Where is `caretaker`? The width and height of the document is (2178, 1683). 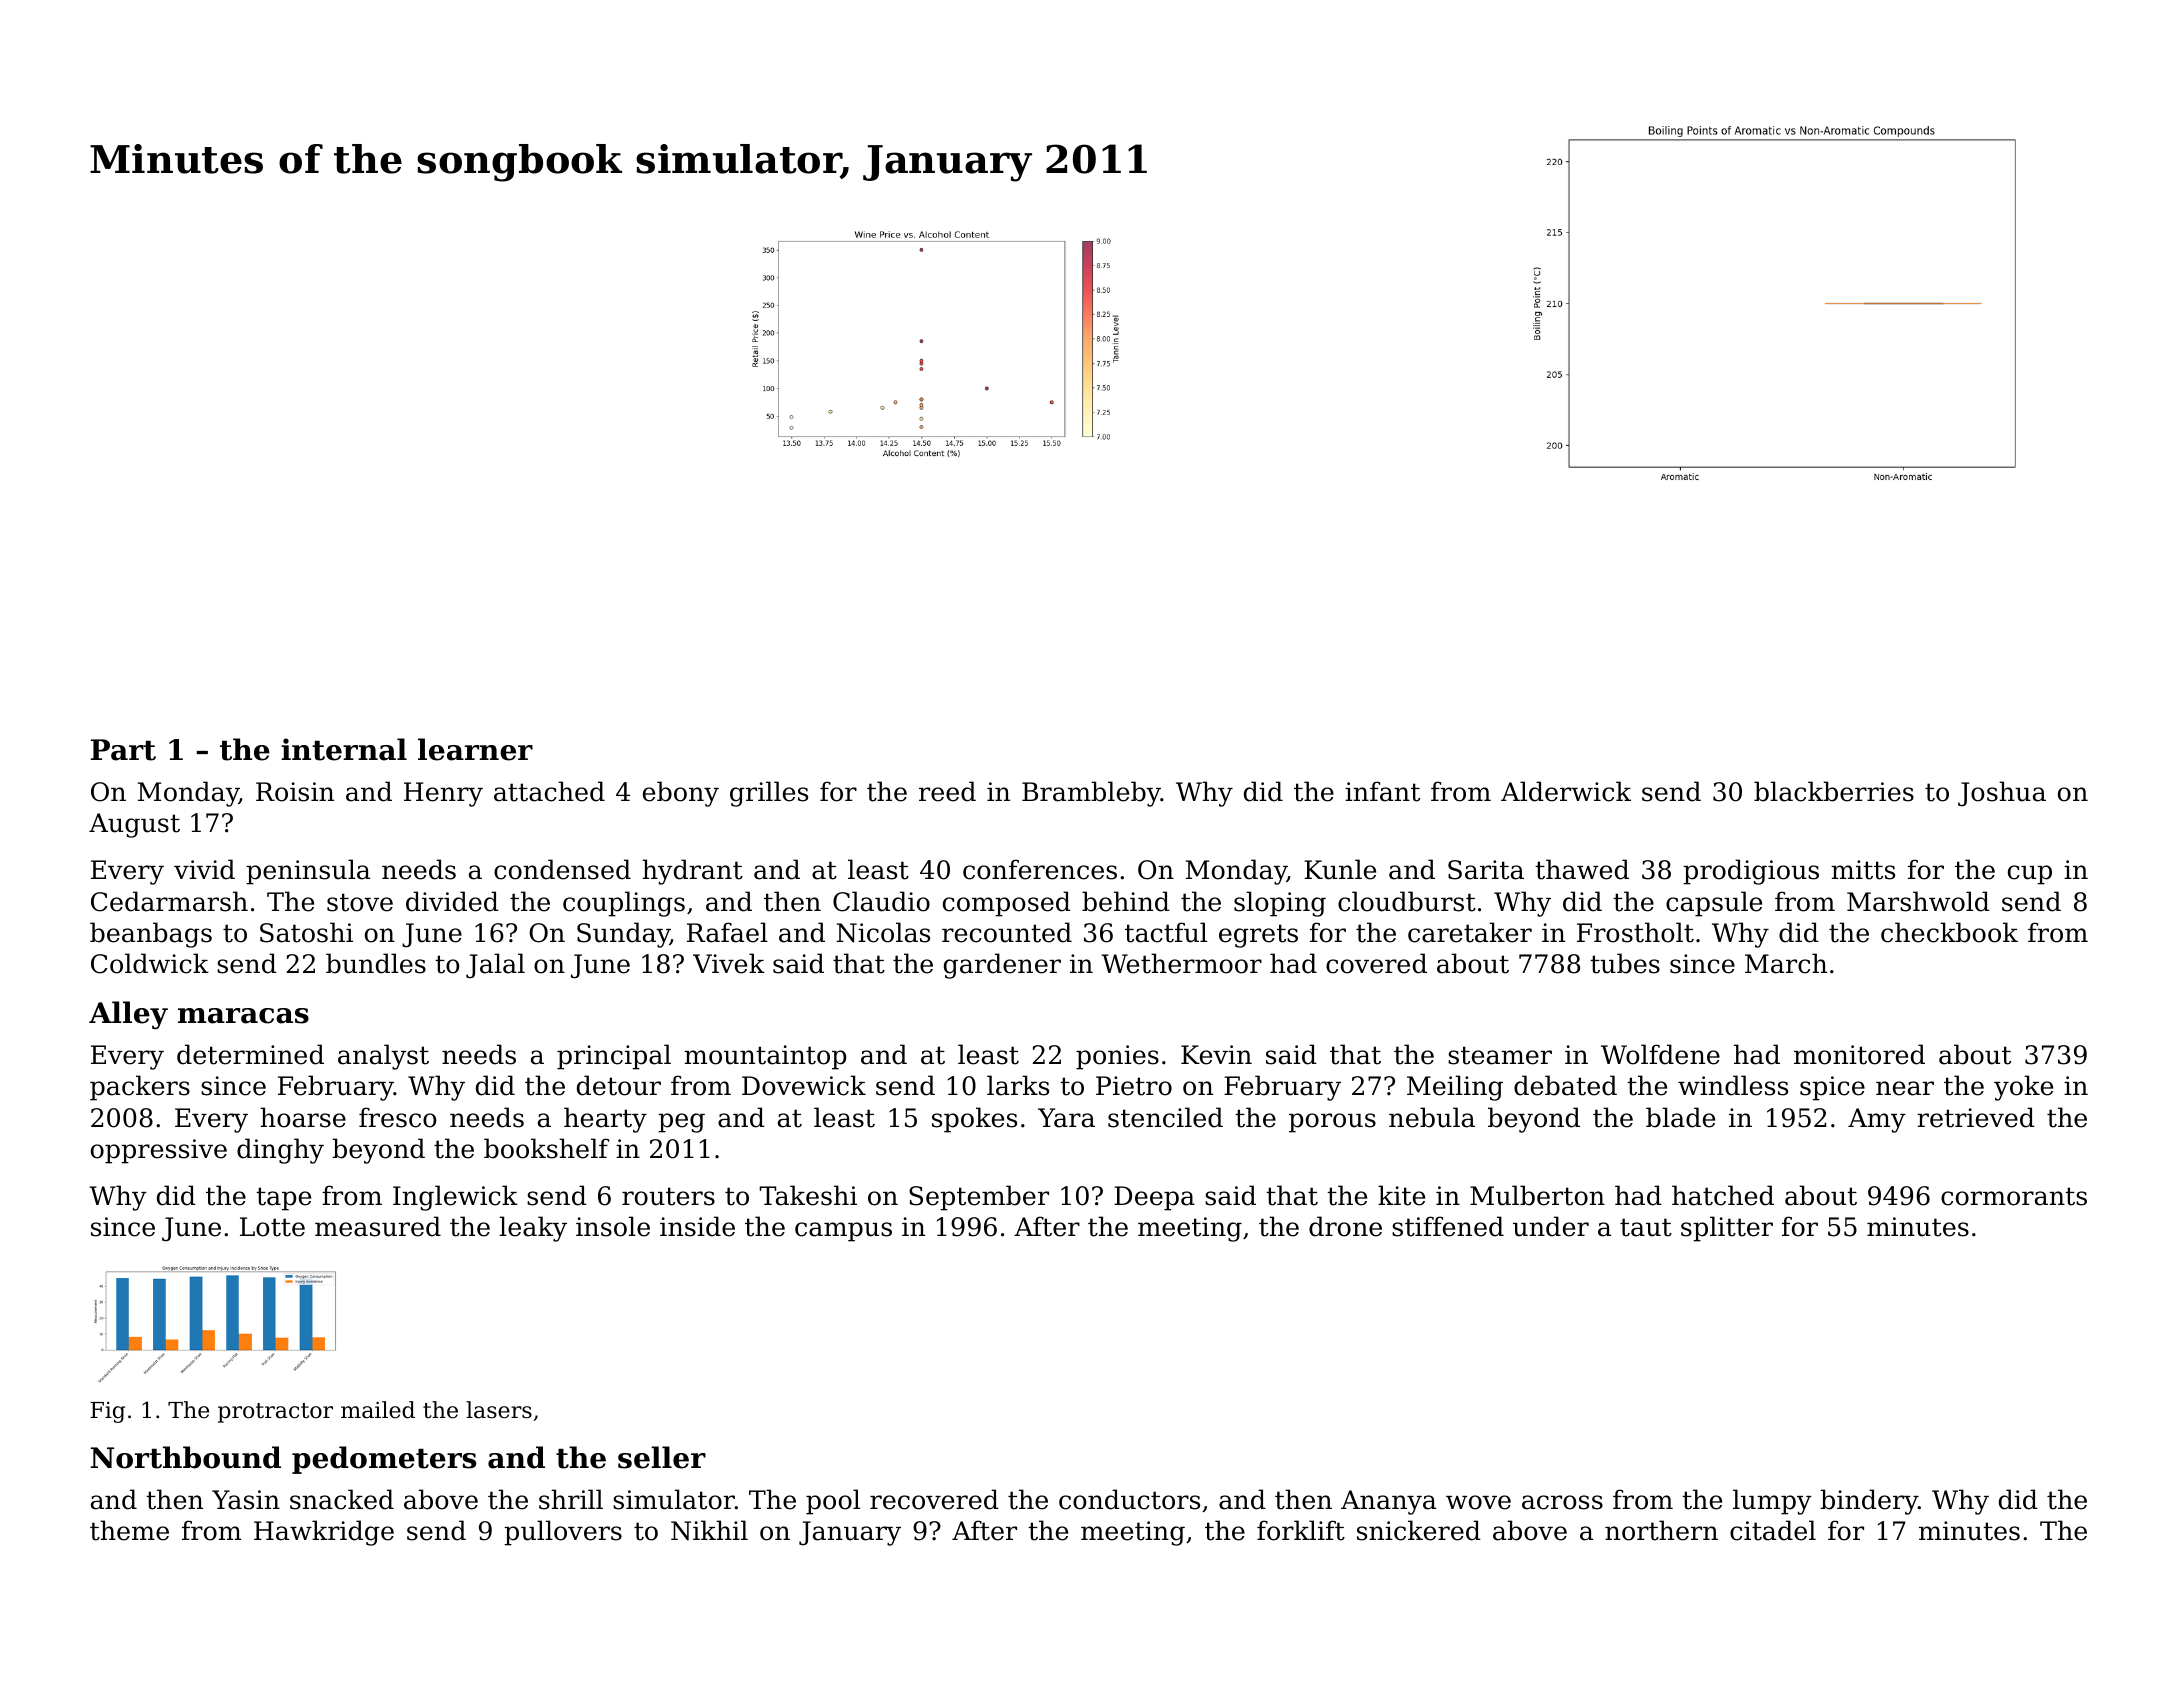 caretaker is located at coordinates (1470, 932).
